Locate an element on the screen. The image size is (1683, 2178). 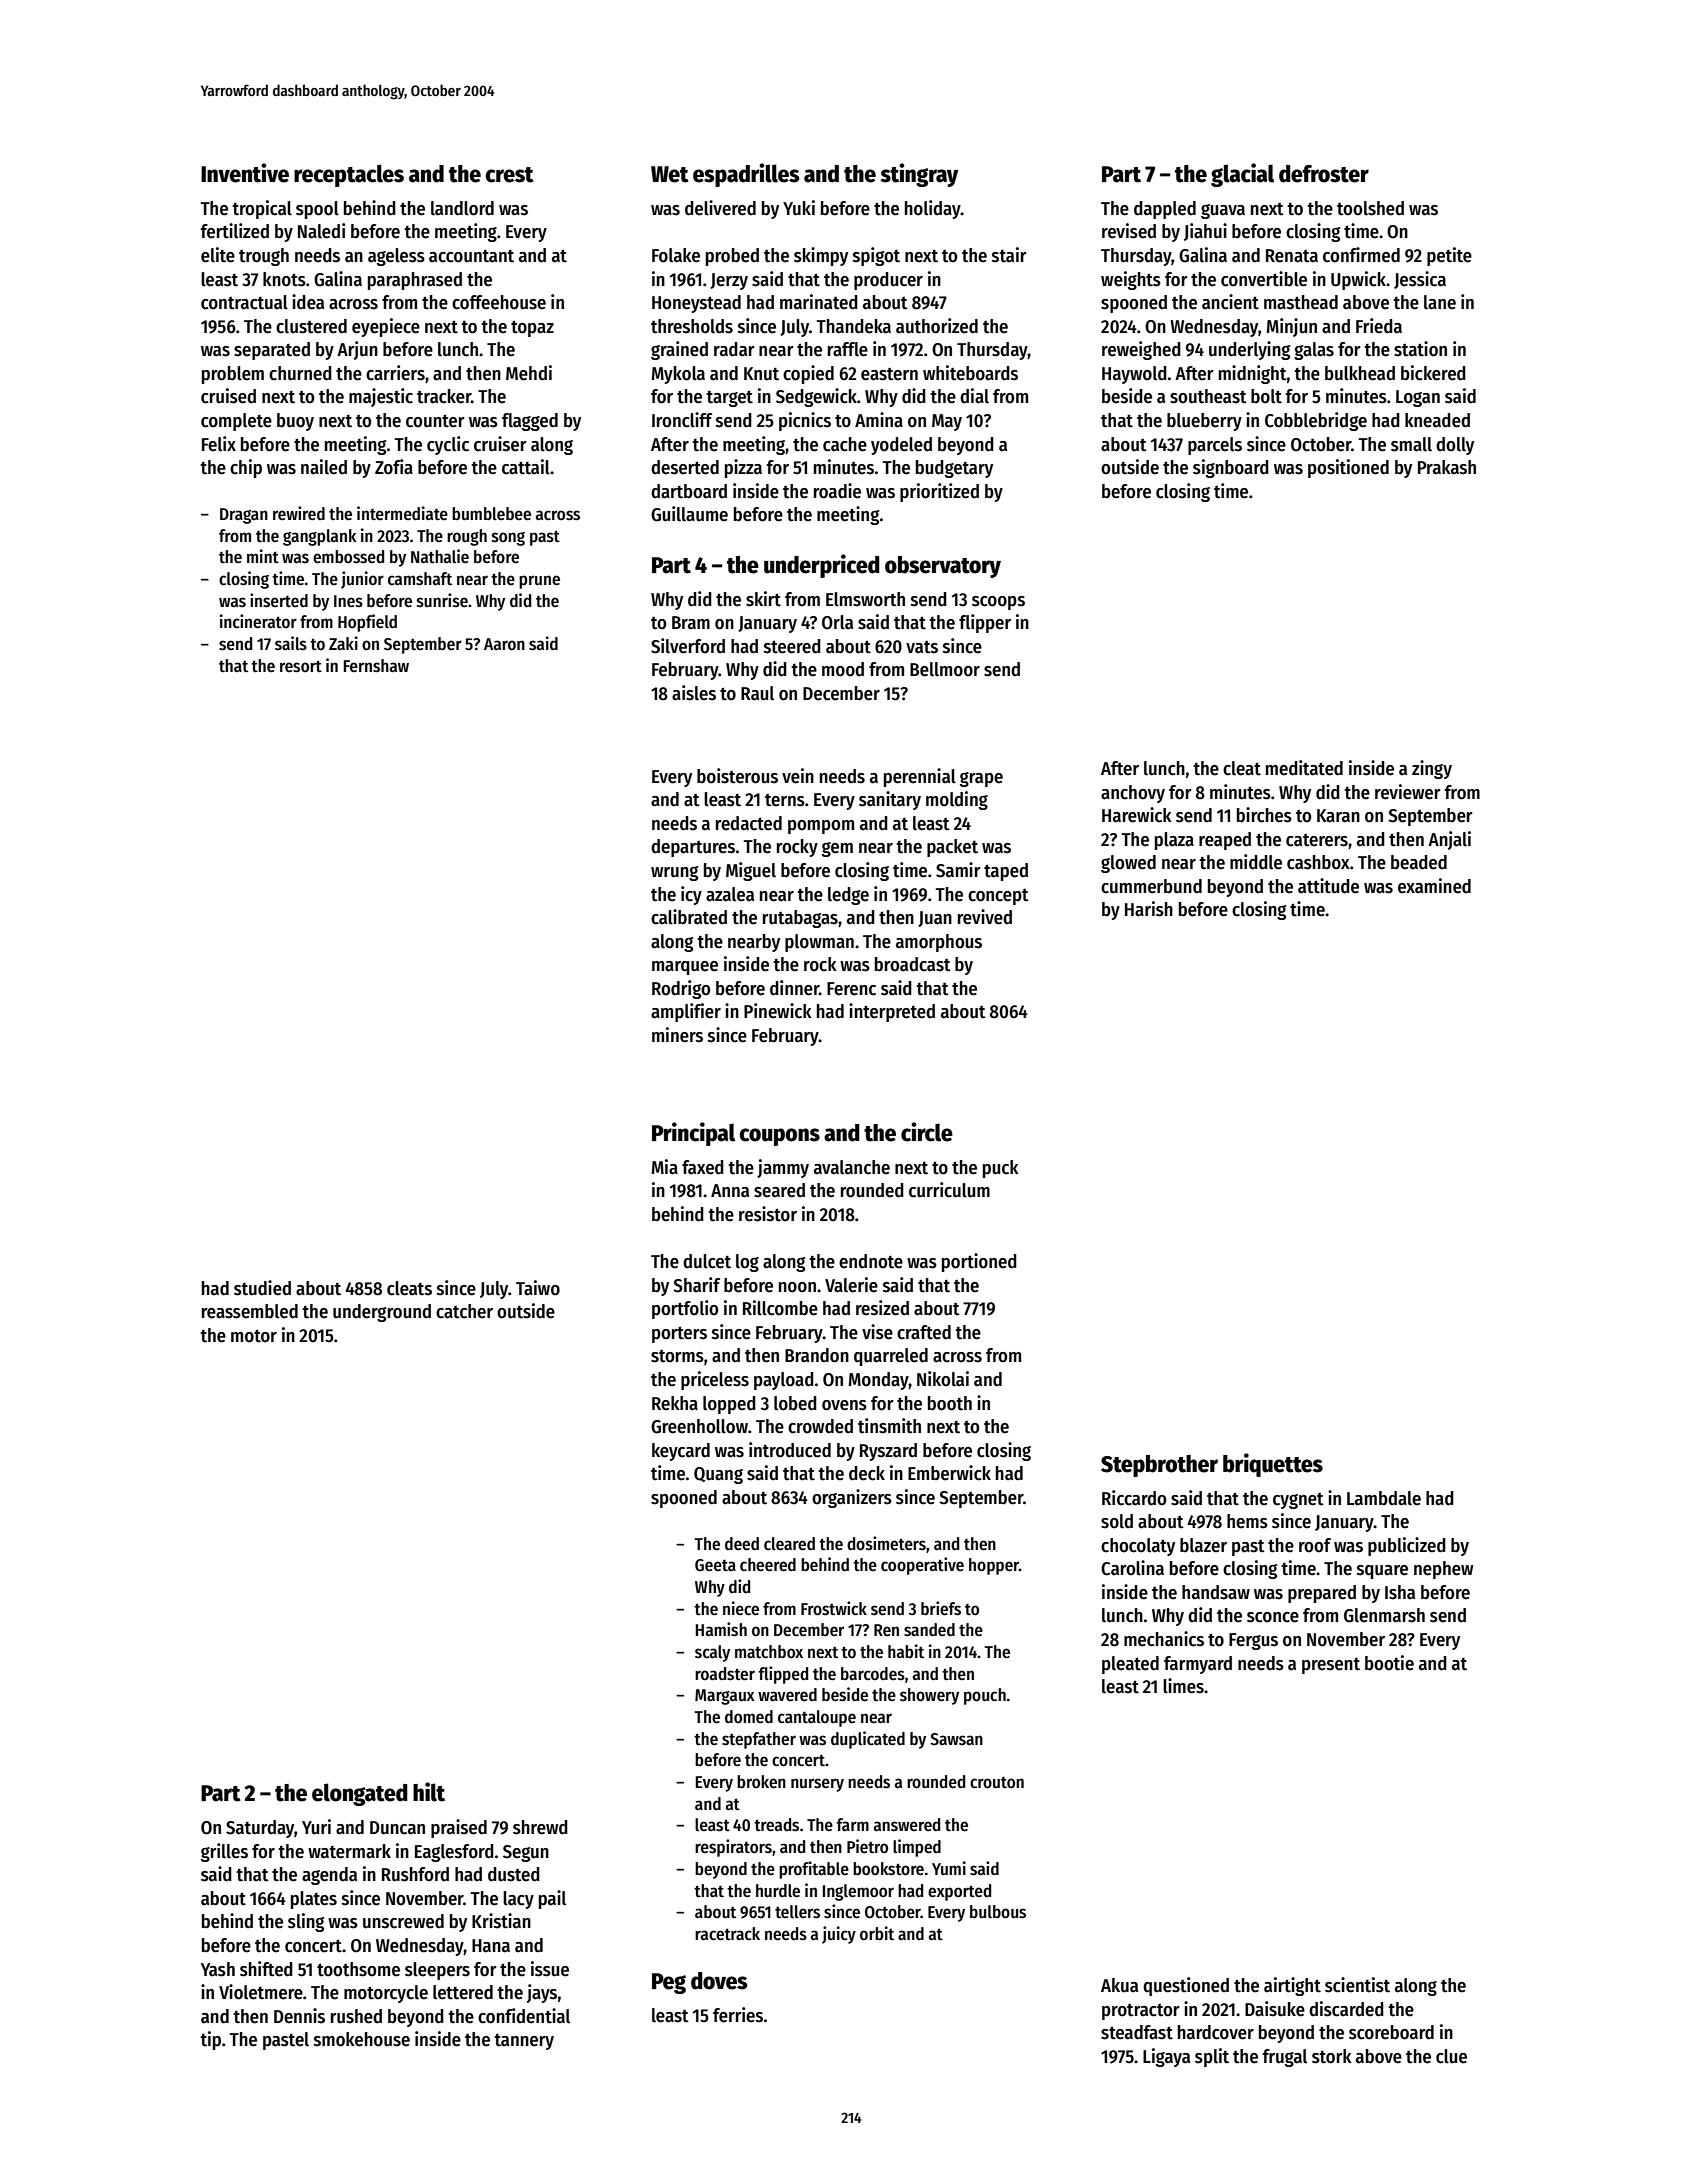
catcher is located at coordinates (464, 1311).
